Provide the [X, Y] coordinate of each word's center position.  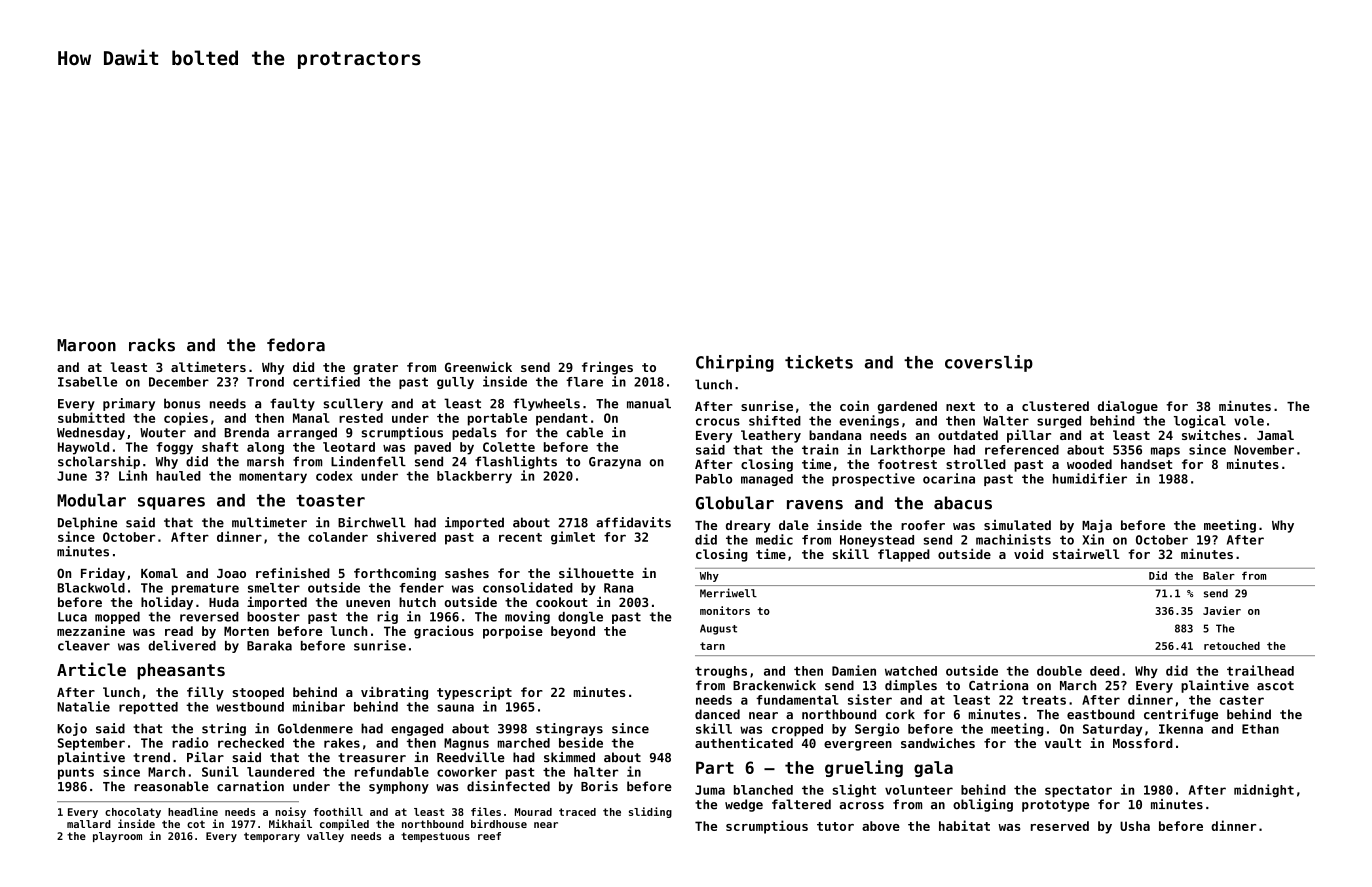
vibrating [394, 693]
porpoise [513, 632]
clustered [1055, 406]
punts [76, 774]
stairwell [1086, 554]
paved [432, 448]
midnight [1264, 790]
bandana [835, 435]
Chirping [735, 363]
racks [152, 345]
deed [1104, 671]
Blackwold [91, 588]
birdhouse [499, 823]
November [1264, 450]
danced [717, 714]
